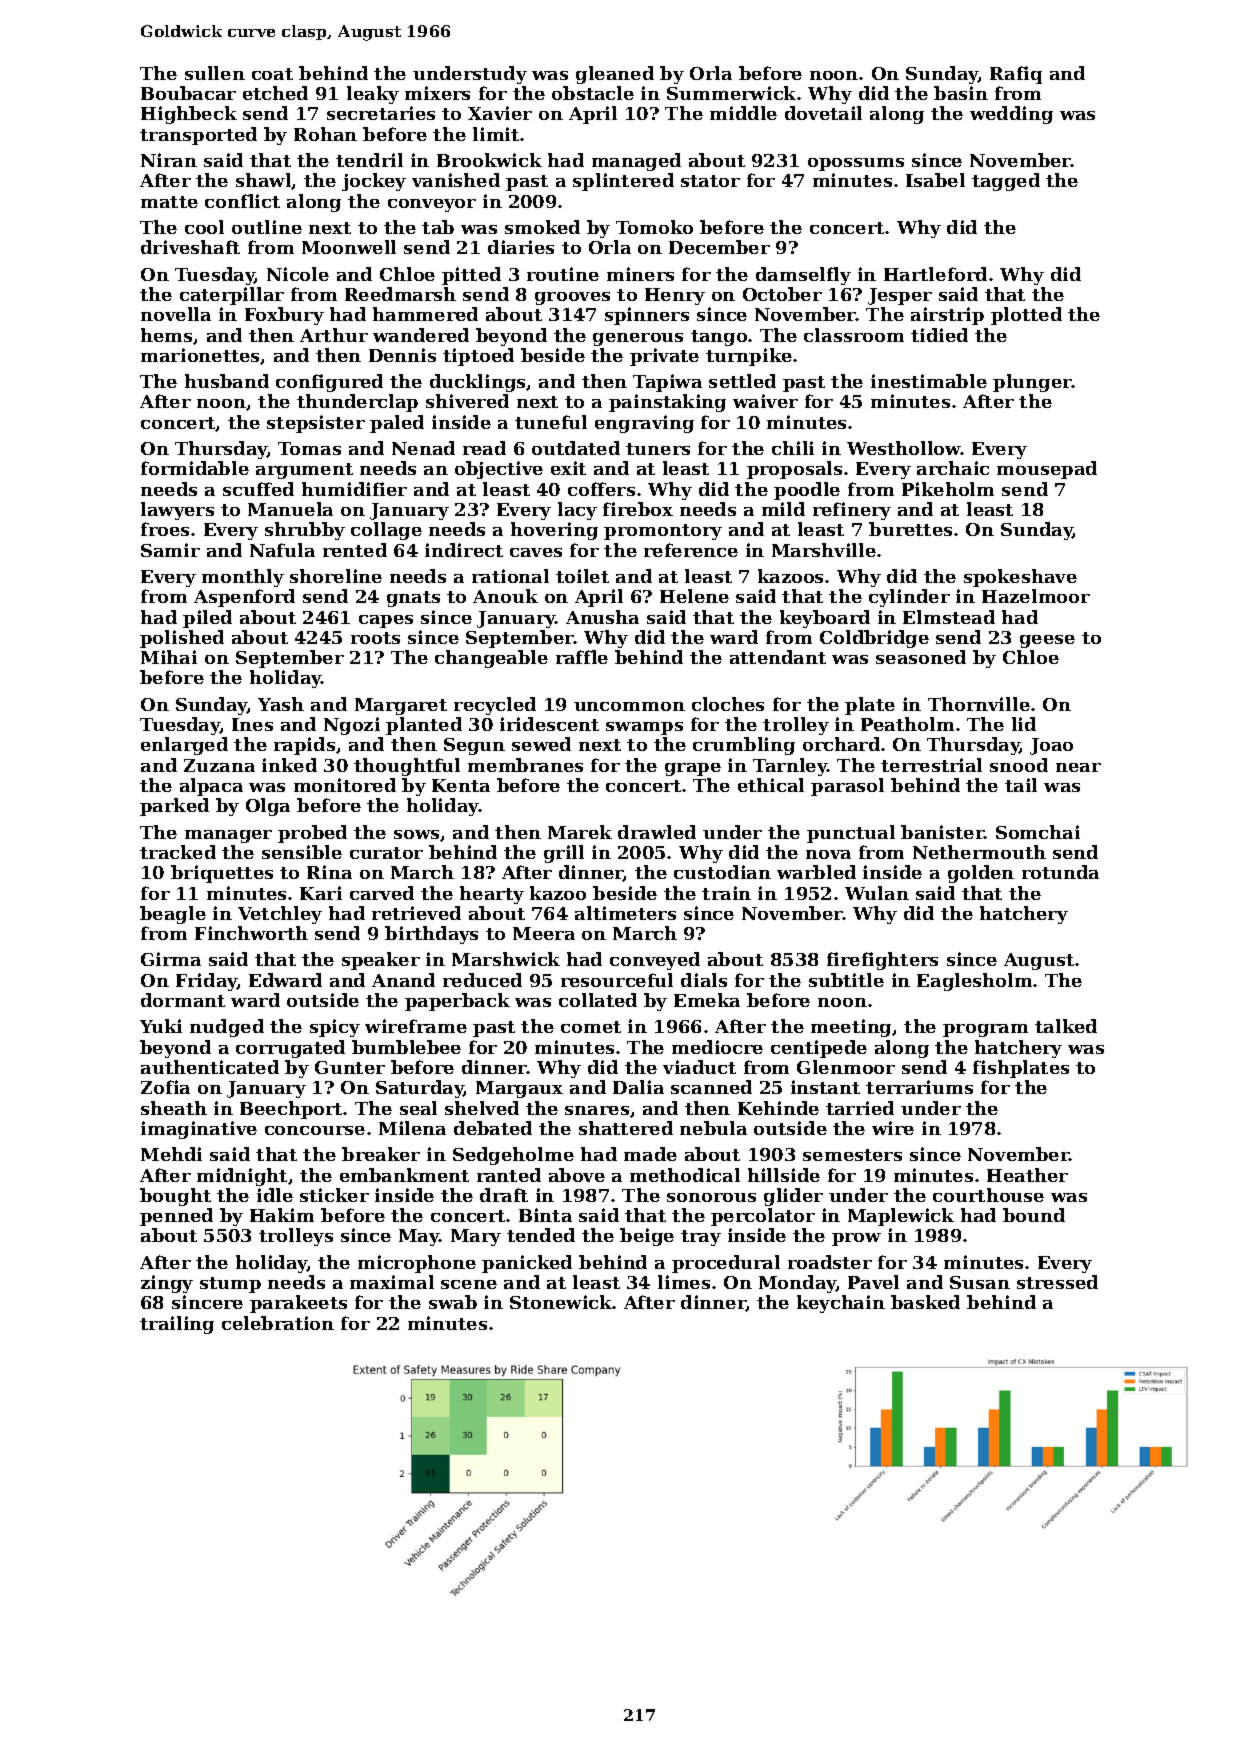 This page has width=1247, height=1763. What do you see at coordinates (882, 961) in the page?
I see `firefighters` at bounding box center [882, 961].
